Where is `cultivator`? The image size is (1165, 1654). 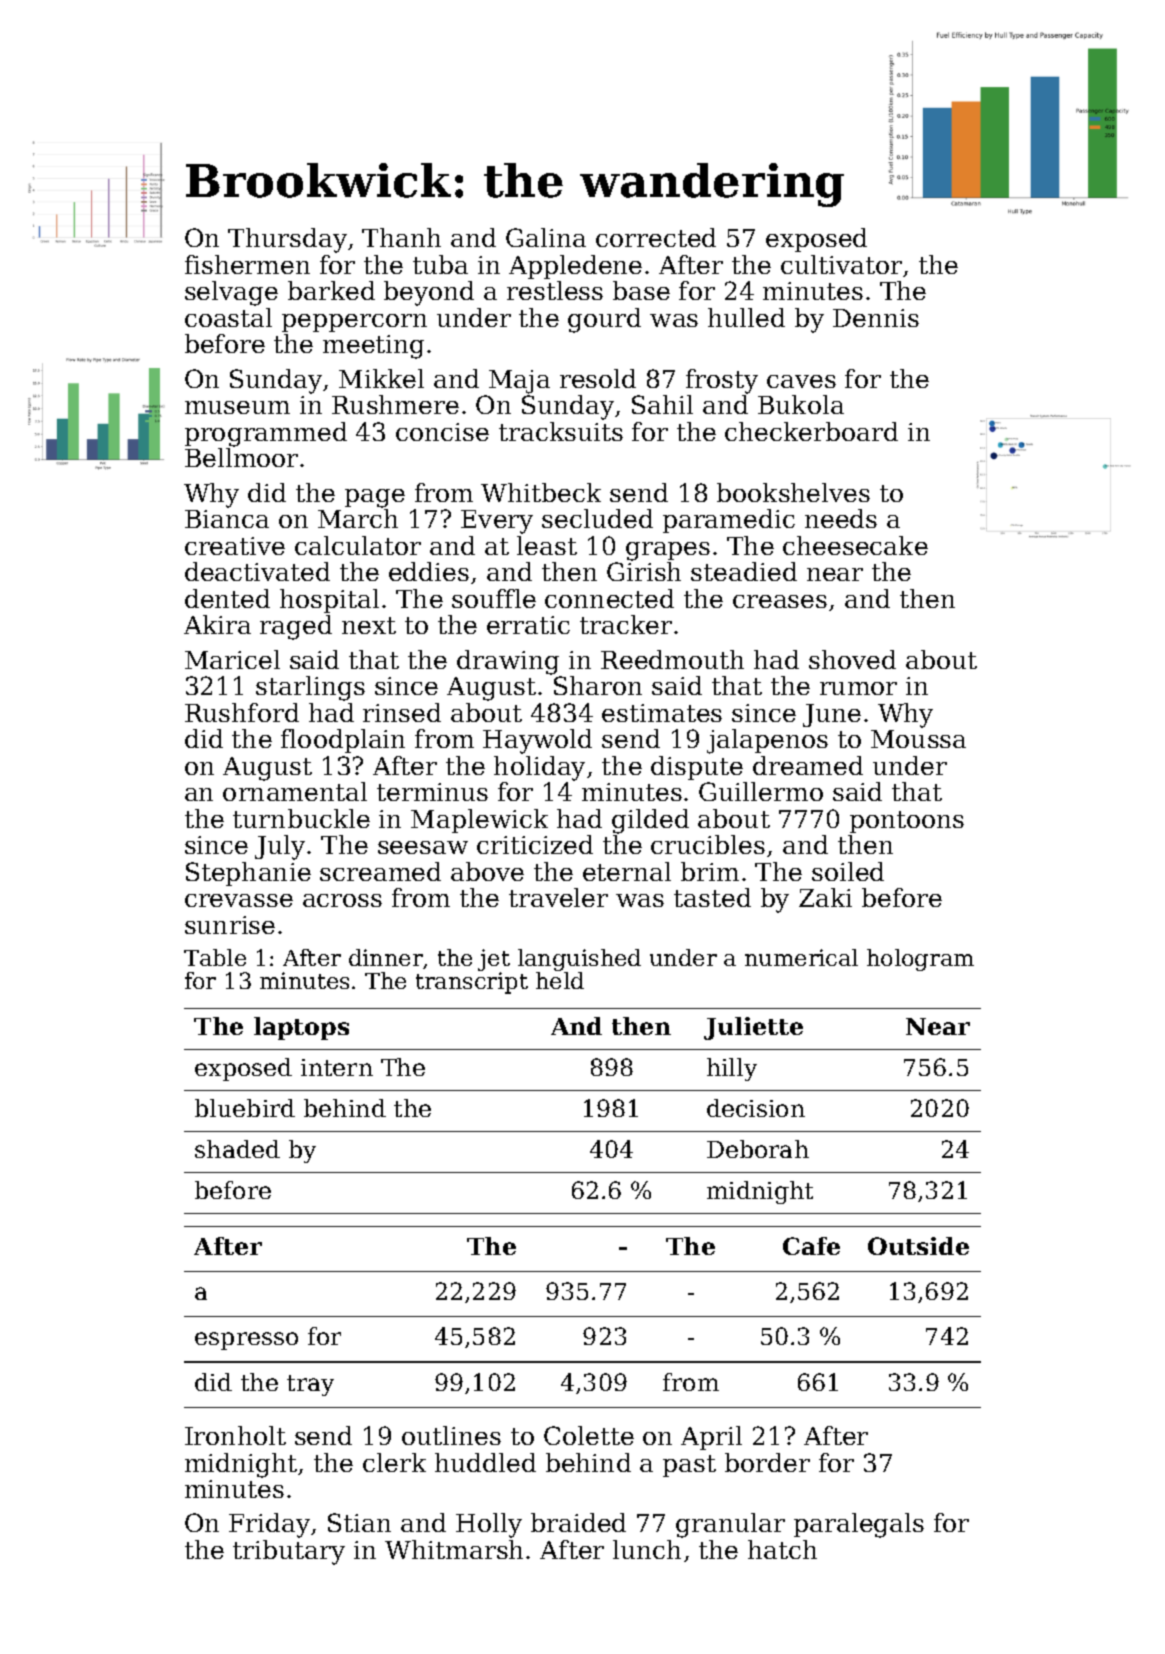 cultivator is located at coordinates (841, 264).
